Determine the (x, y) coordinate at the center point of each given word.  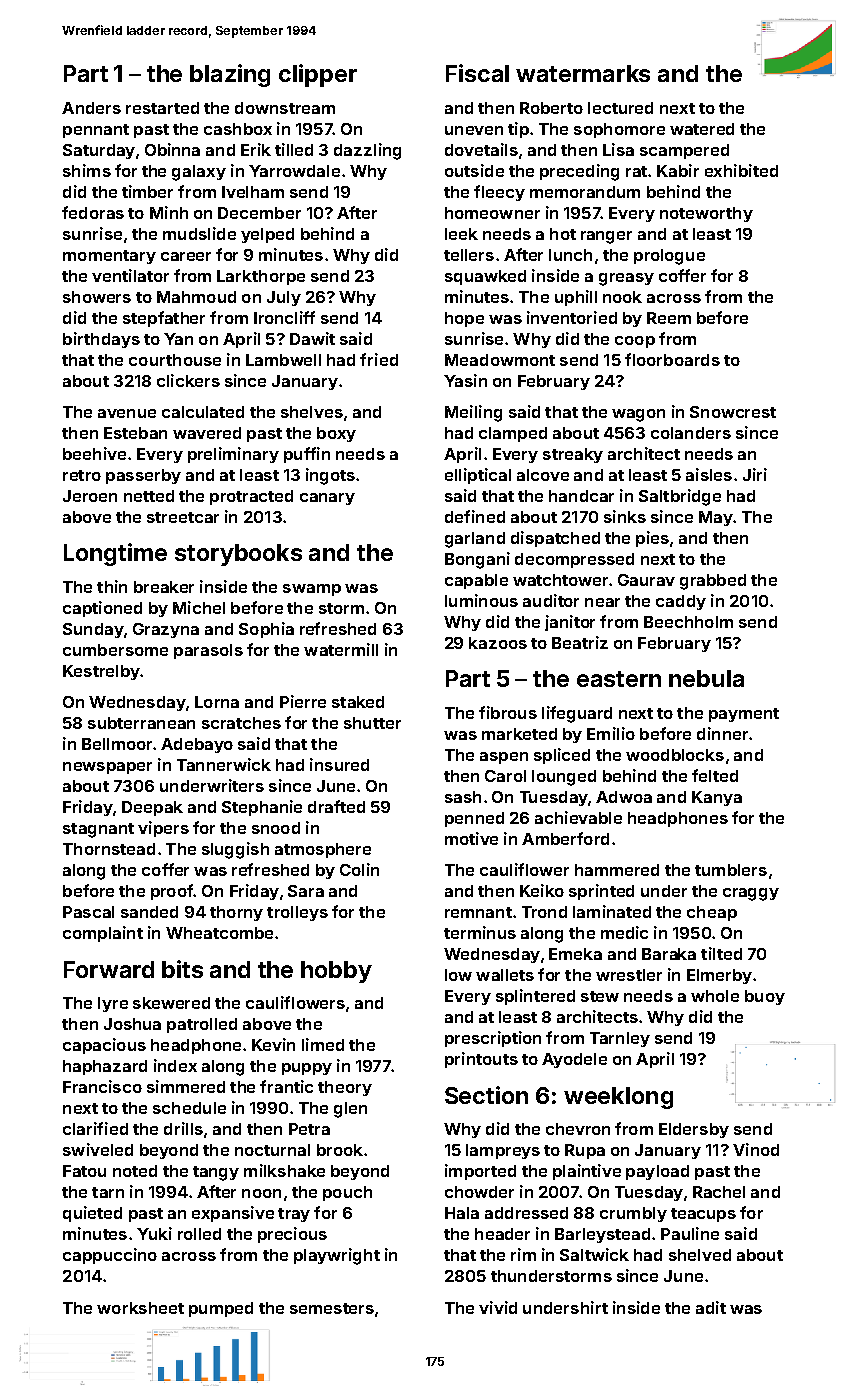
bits (182, 969)
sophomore (619, 130)
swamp (312, 590)
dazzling (367, 151)
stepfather (164, 319)
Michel (199, 607)
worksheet (140, 1308)
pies (652, 539)
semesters (332, 1308)
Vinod (756, 1149)
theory (345, 1088)
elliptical (478, 476)
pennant (96, 131)
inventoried (572, 317)
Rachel (719, 1192)
